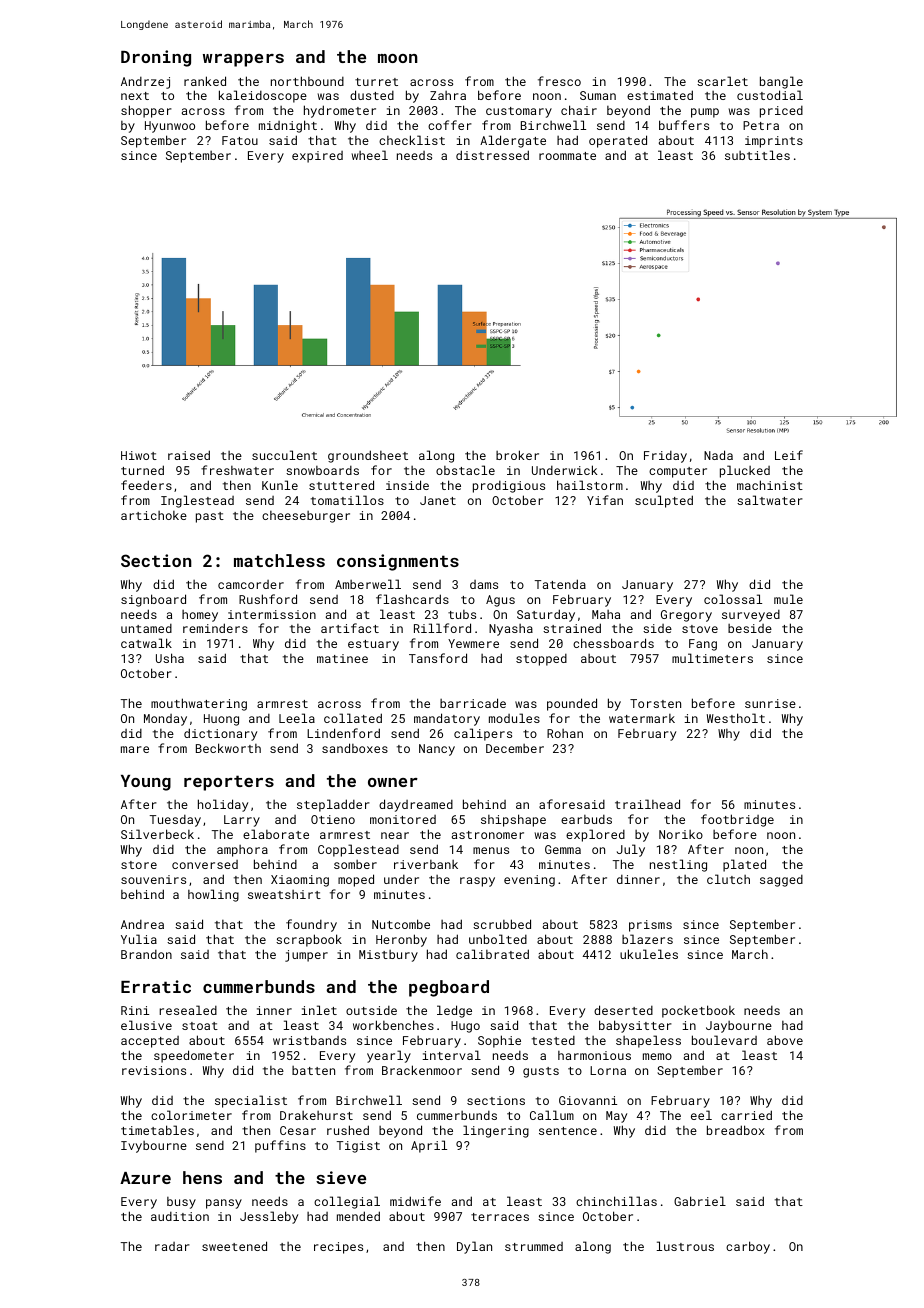 This image has height=1308, width=924. What do you see at coordinates (703, 645) in the image?
I see `Fang` at bounding box center [703, 645].
